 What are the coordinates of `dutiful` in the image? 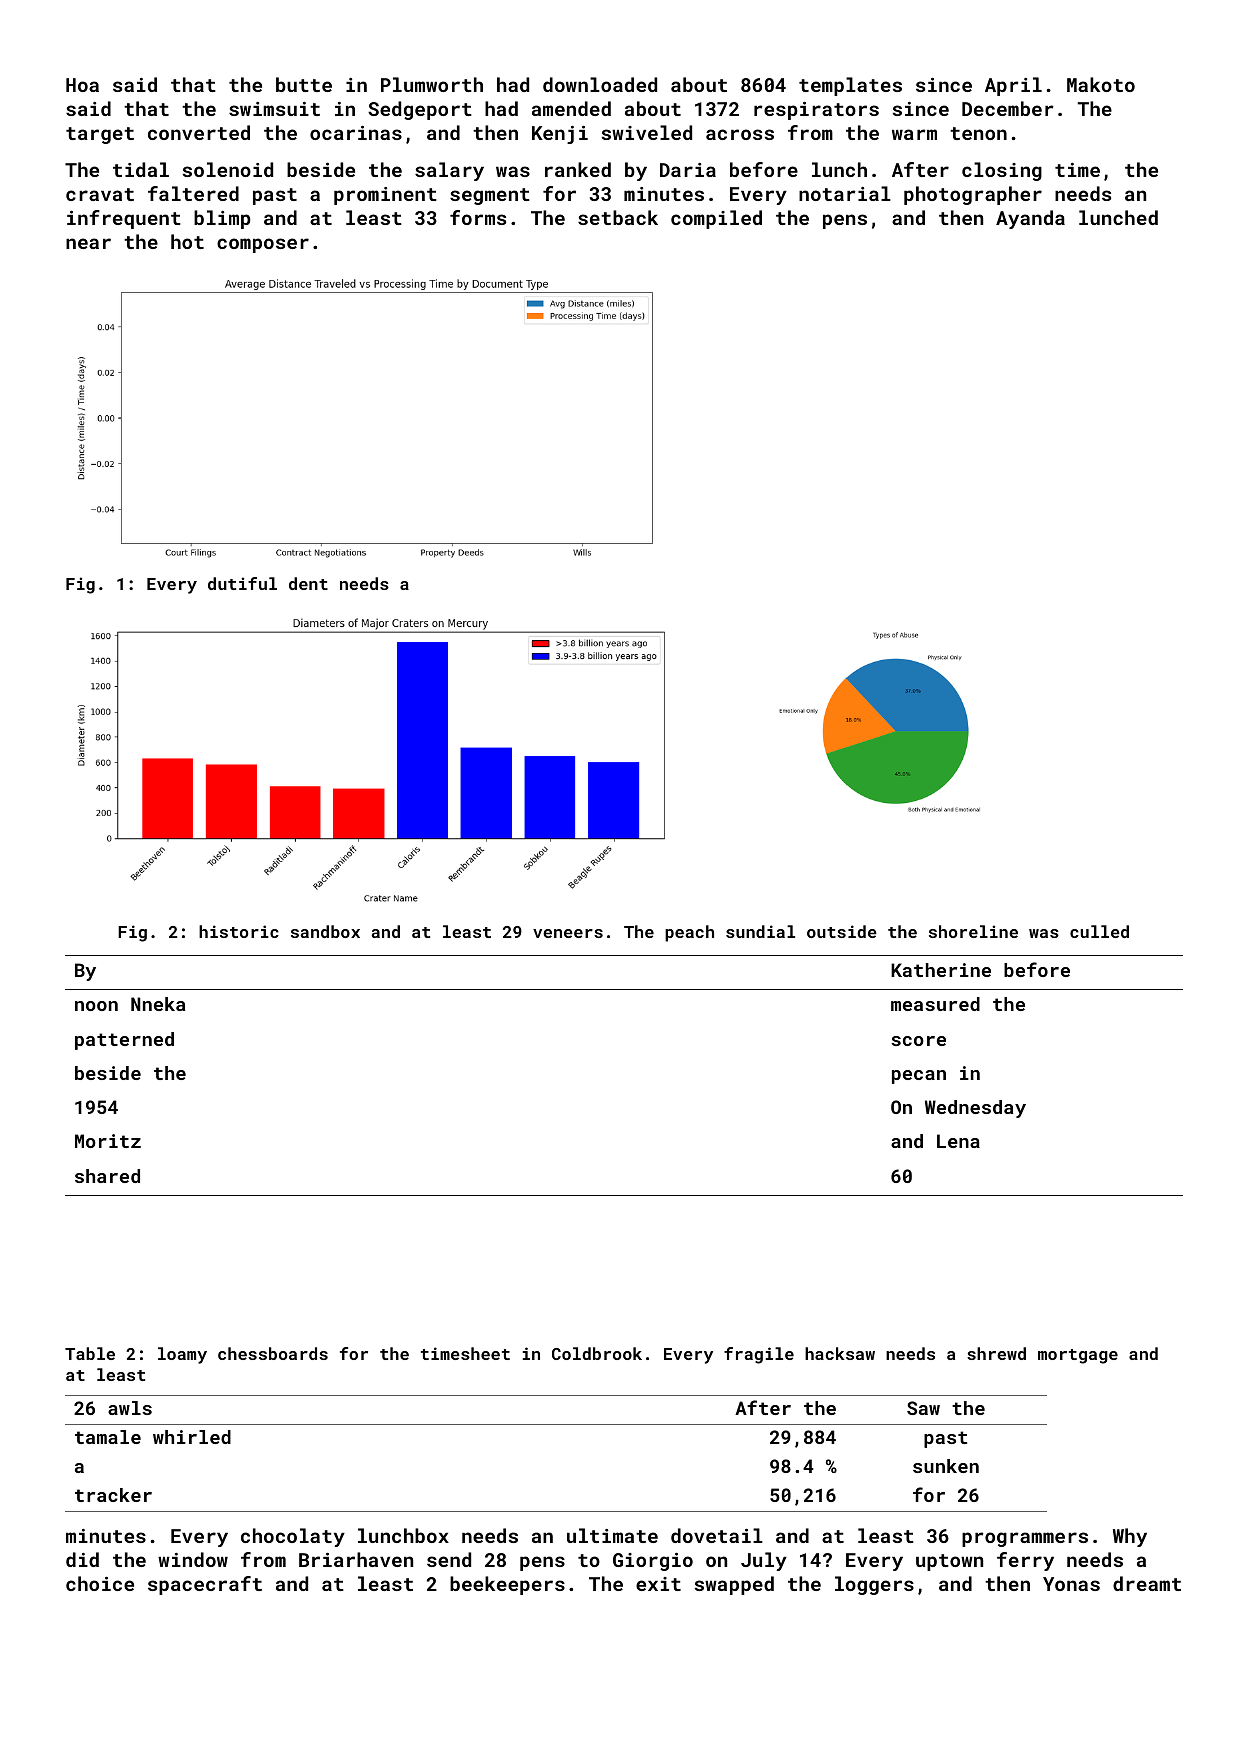 It's located at (242, 583).
